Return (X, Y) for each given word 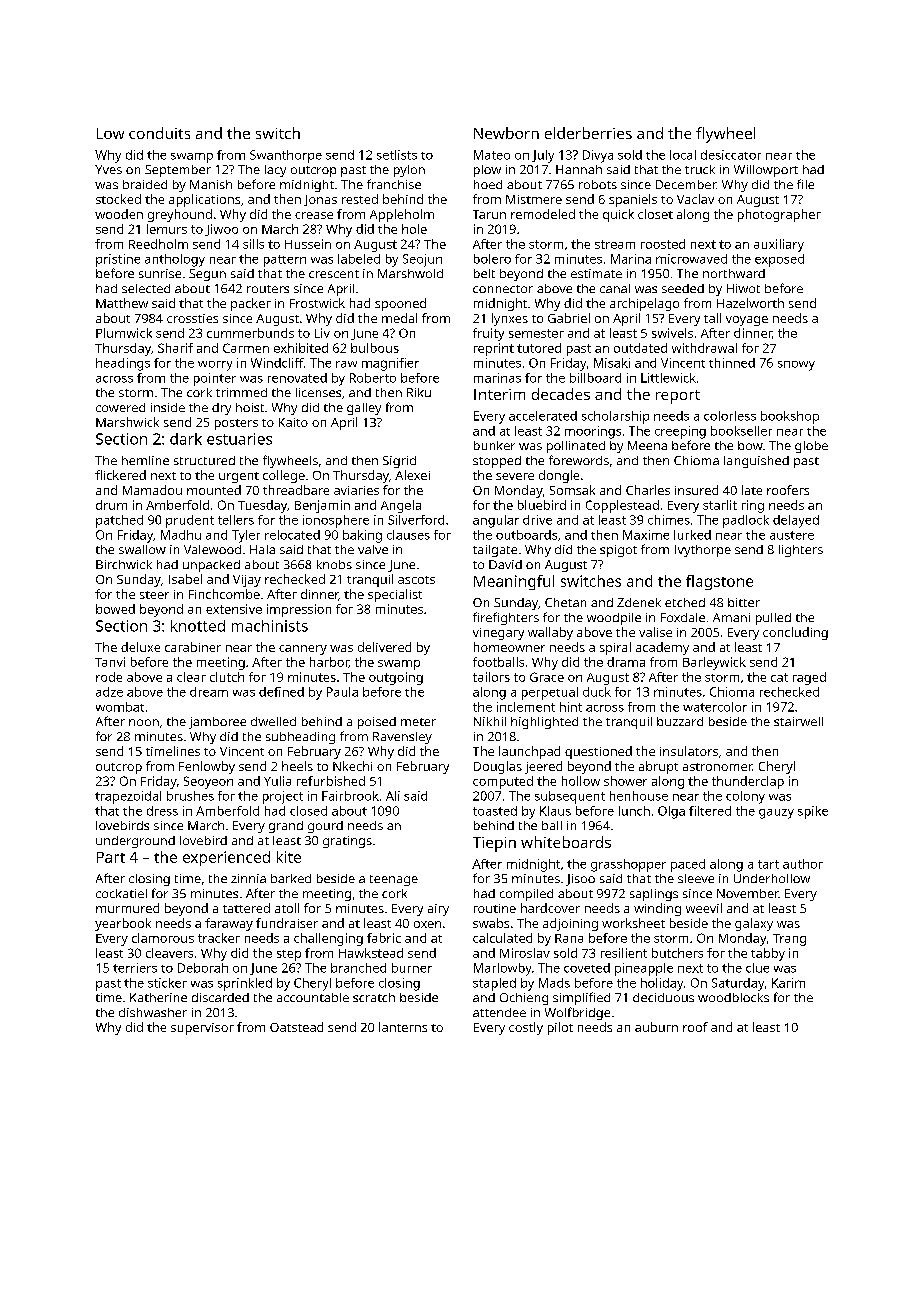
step (289, 955)
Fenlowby (207, 767)
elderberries (588, 133)
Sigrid (399, 462)
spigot (618, 551)
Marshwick (127, 422)
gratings (347, 842)
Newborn (506, 133)
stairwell (798, 721)
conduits (159, 133)
